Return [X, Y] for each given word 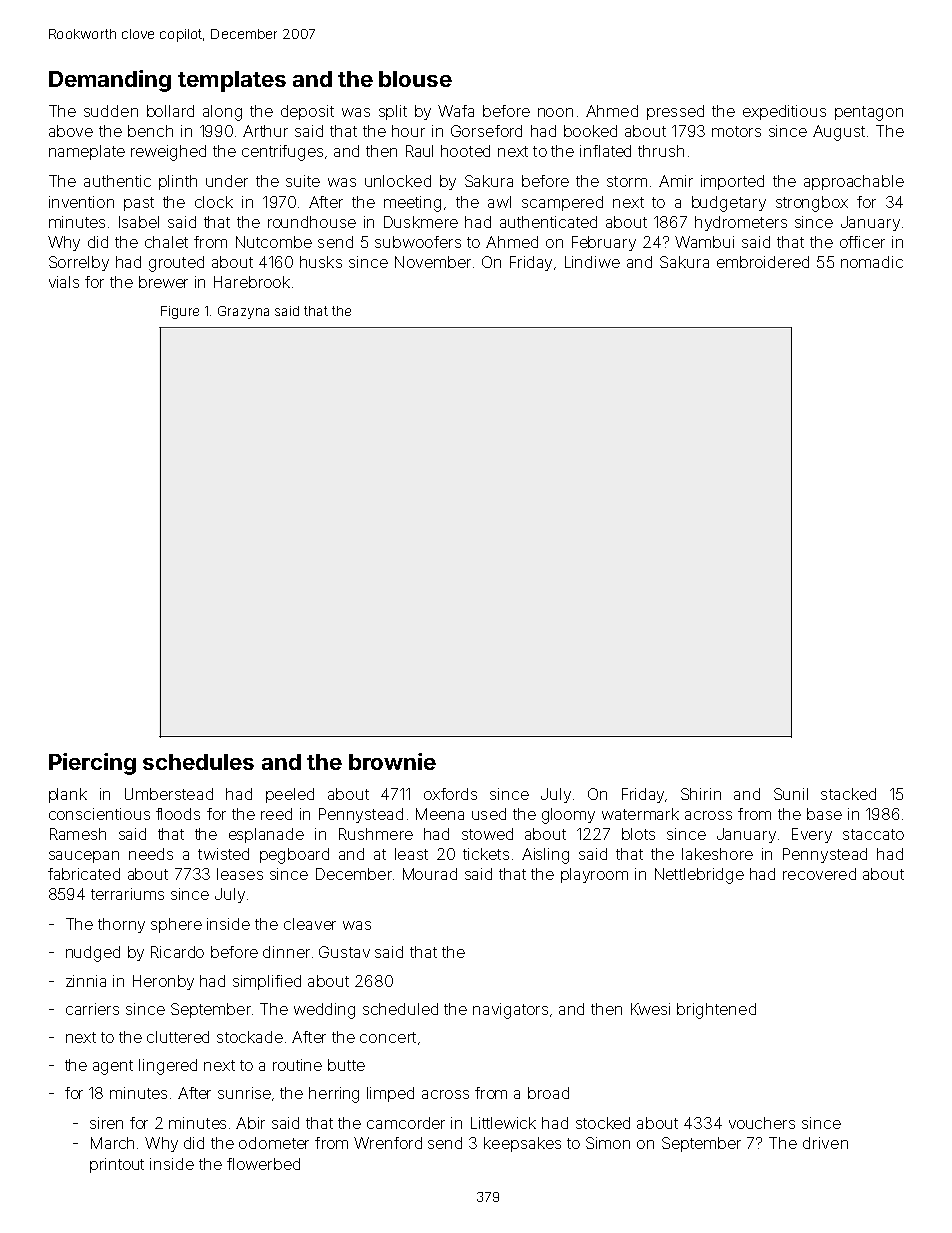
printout [117, 1165]
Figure [180, 312]
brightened [716, 1011]
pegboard [294, 856]
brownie [392, 761]
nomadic [872, 262]
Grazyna [243, 312]
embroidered [763, 262]
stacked [848, 794]
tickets [486, 854]
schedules [198, 762]
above [71, 131]
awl [499, 202]
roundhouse [312, 222]
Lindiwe [592, 262]
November [433, 262]
